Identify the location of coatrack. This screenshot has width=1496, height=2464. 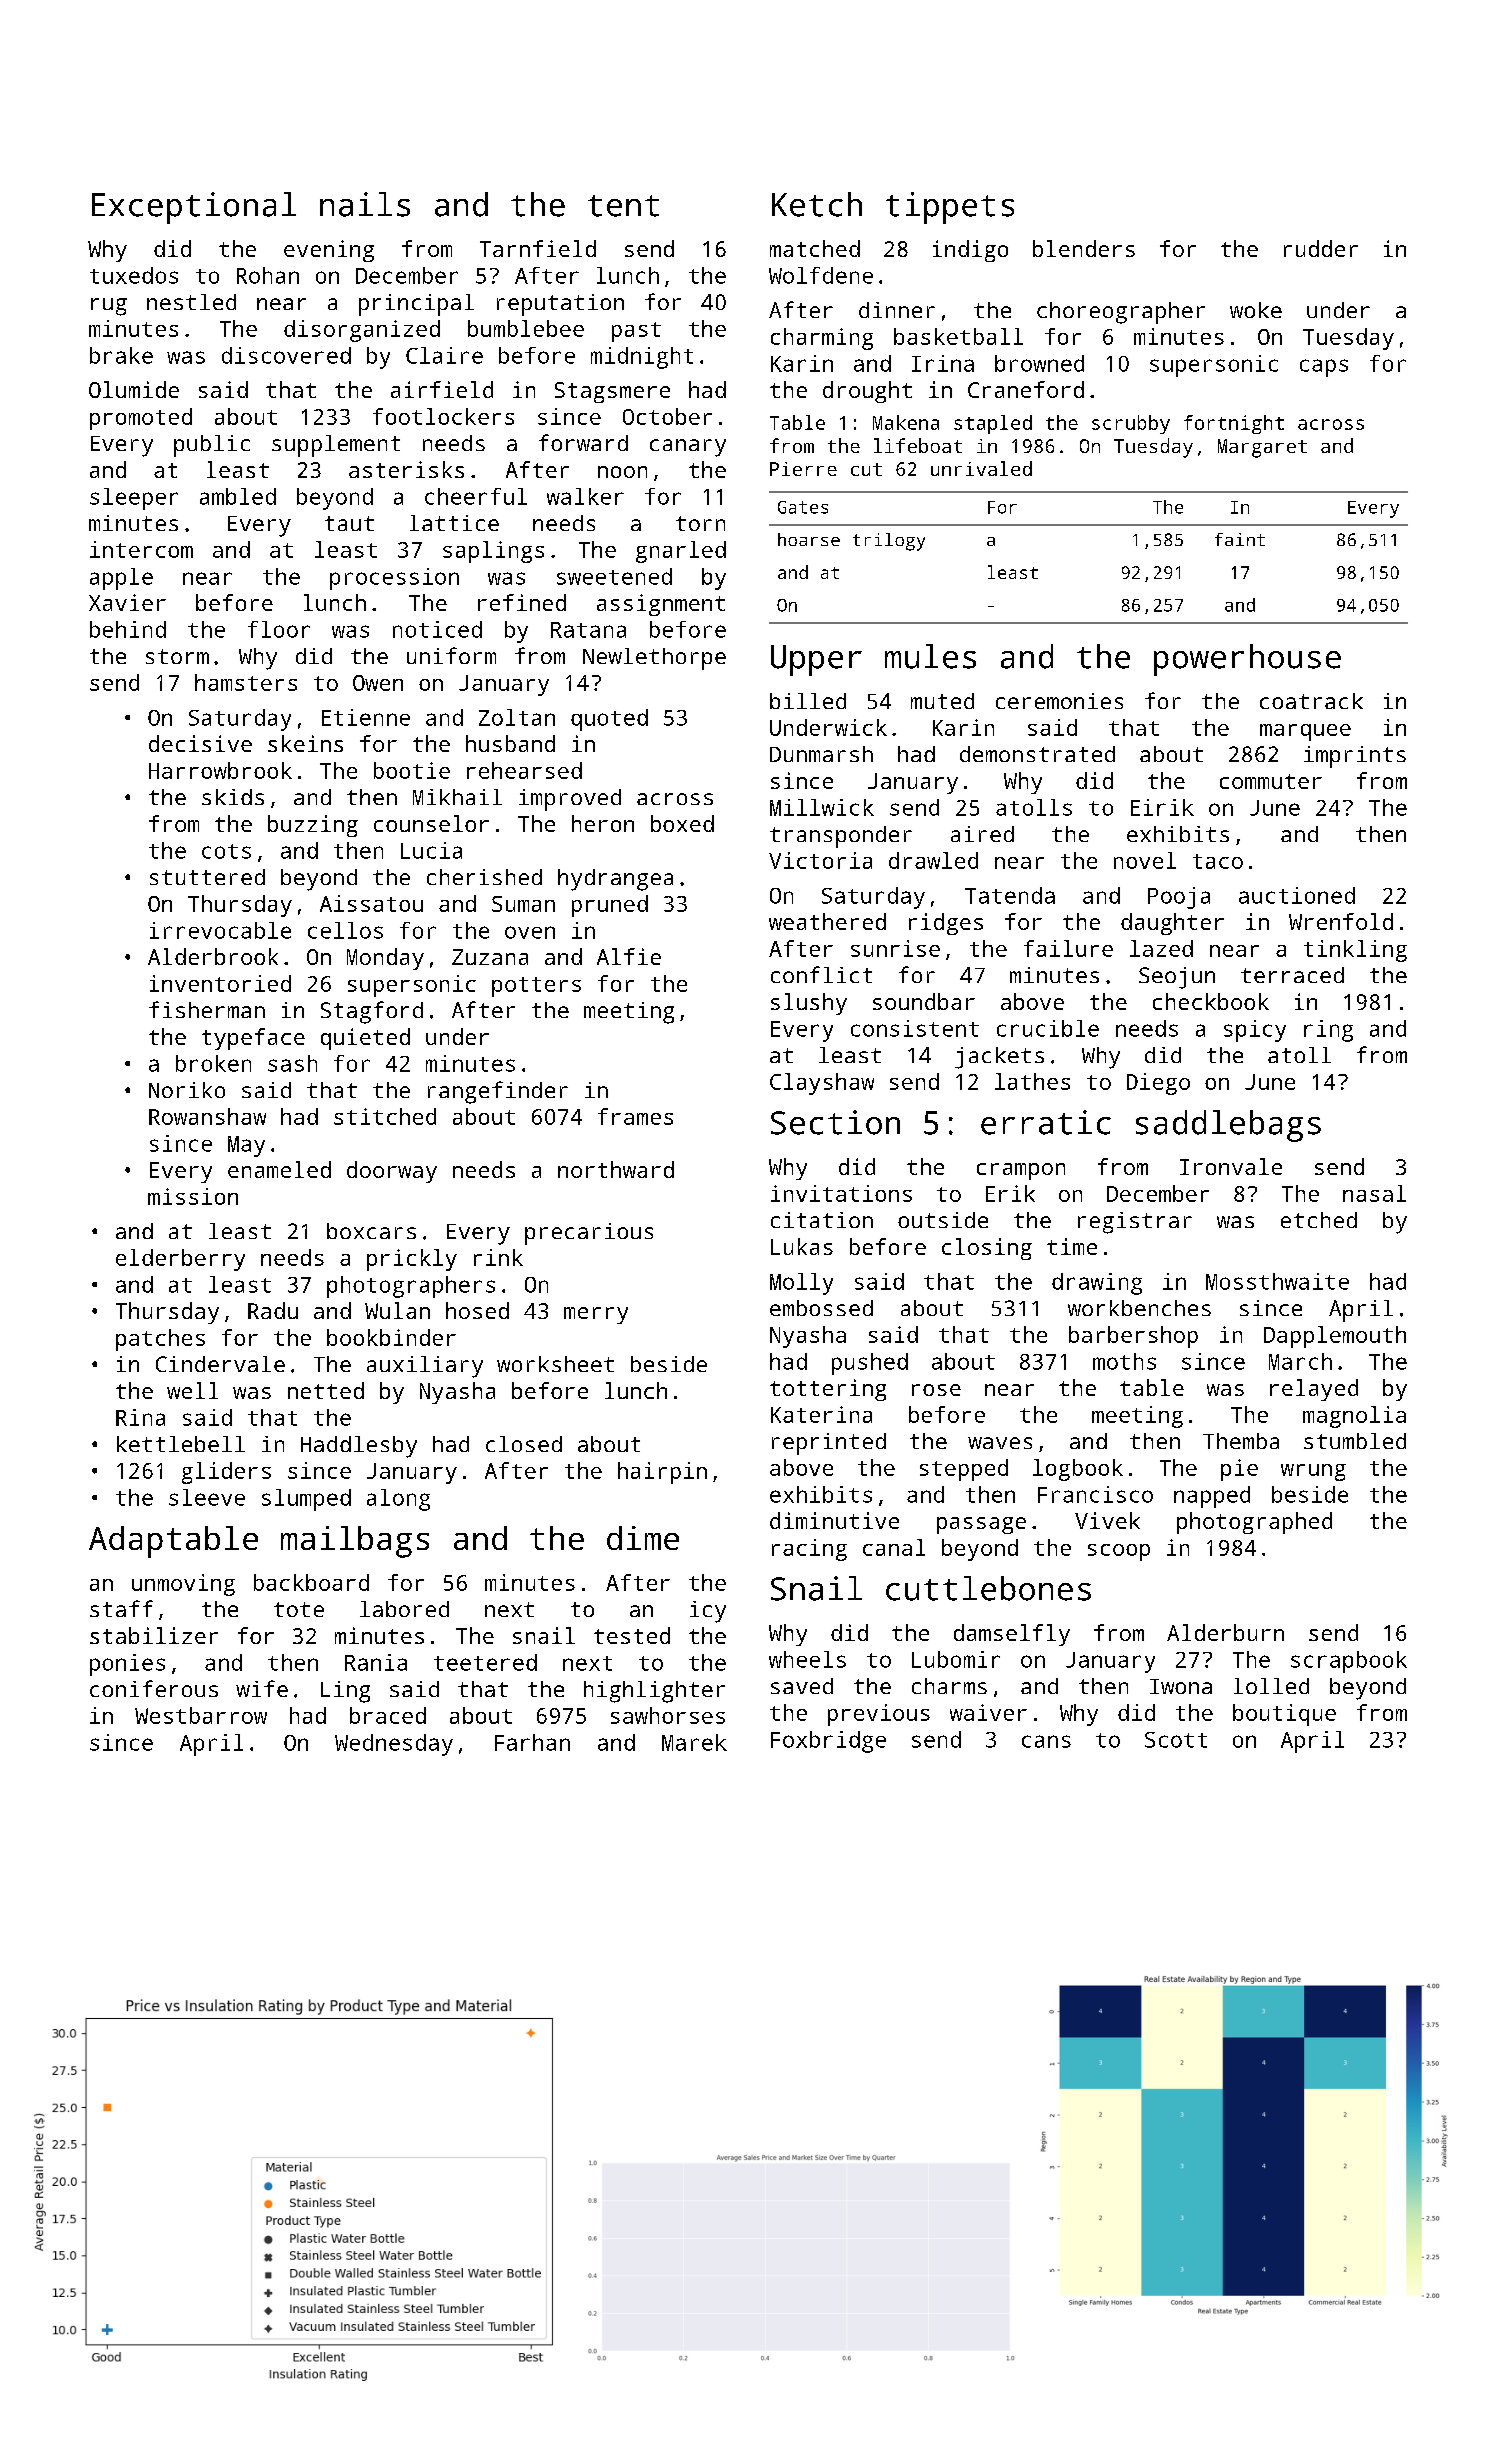
(1311, 701).
